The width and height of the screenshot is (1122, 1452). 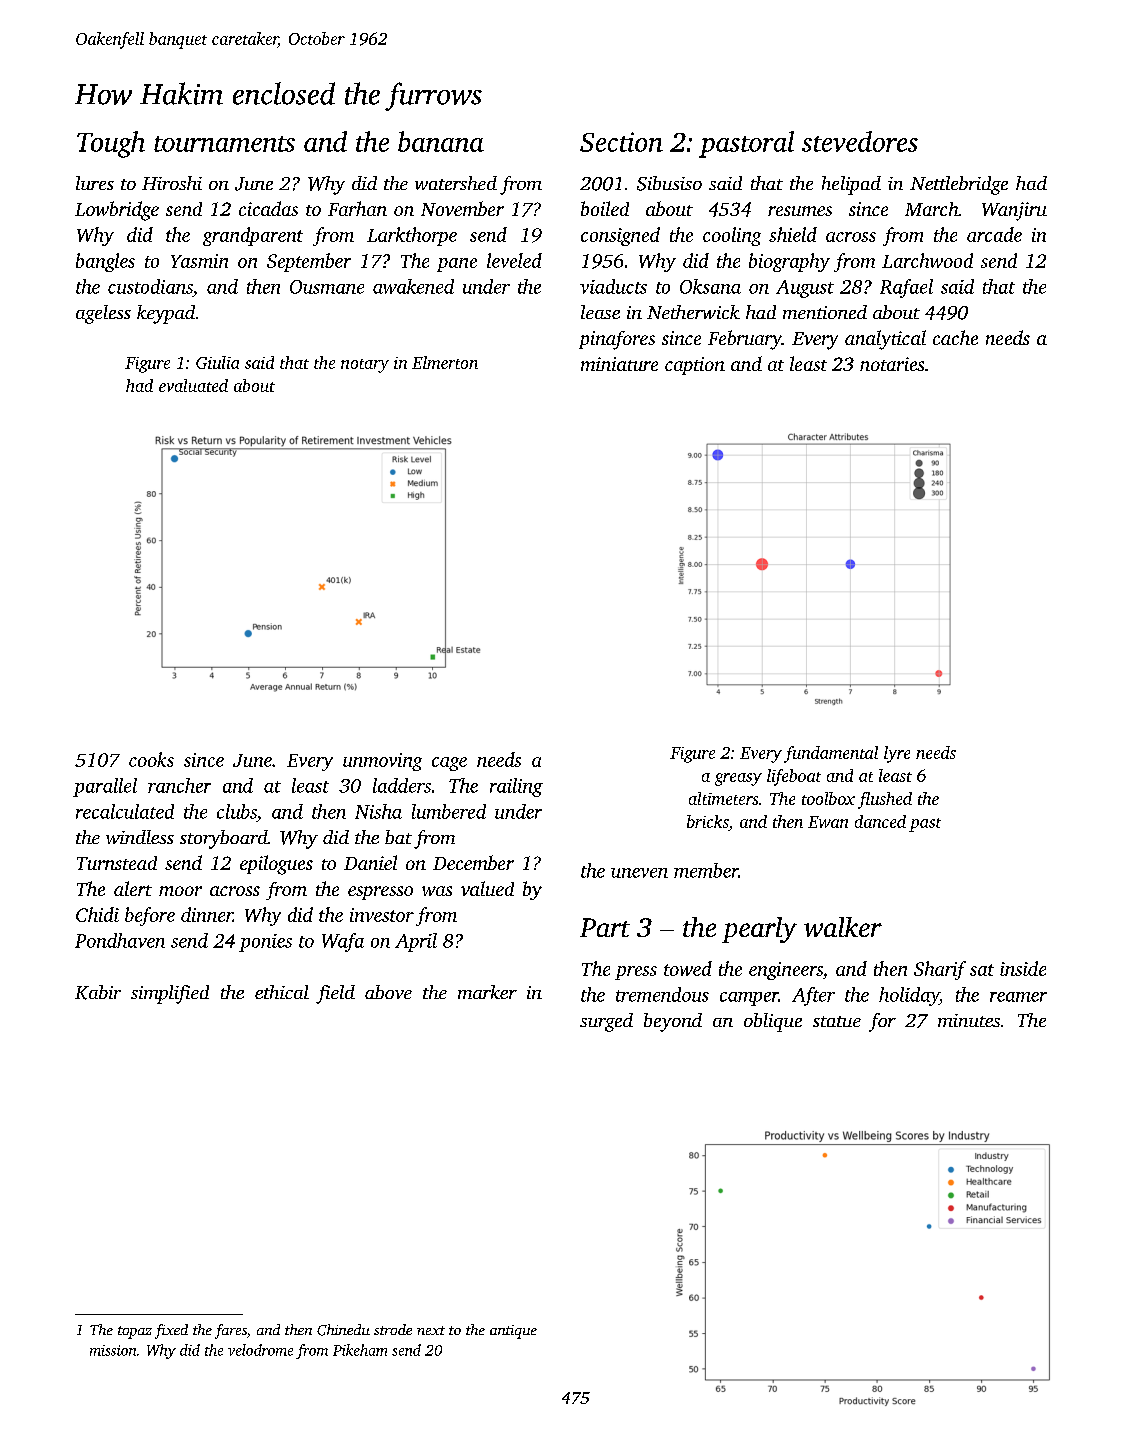 I want to click on fundamental, so click(x=831, y=754).
